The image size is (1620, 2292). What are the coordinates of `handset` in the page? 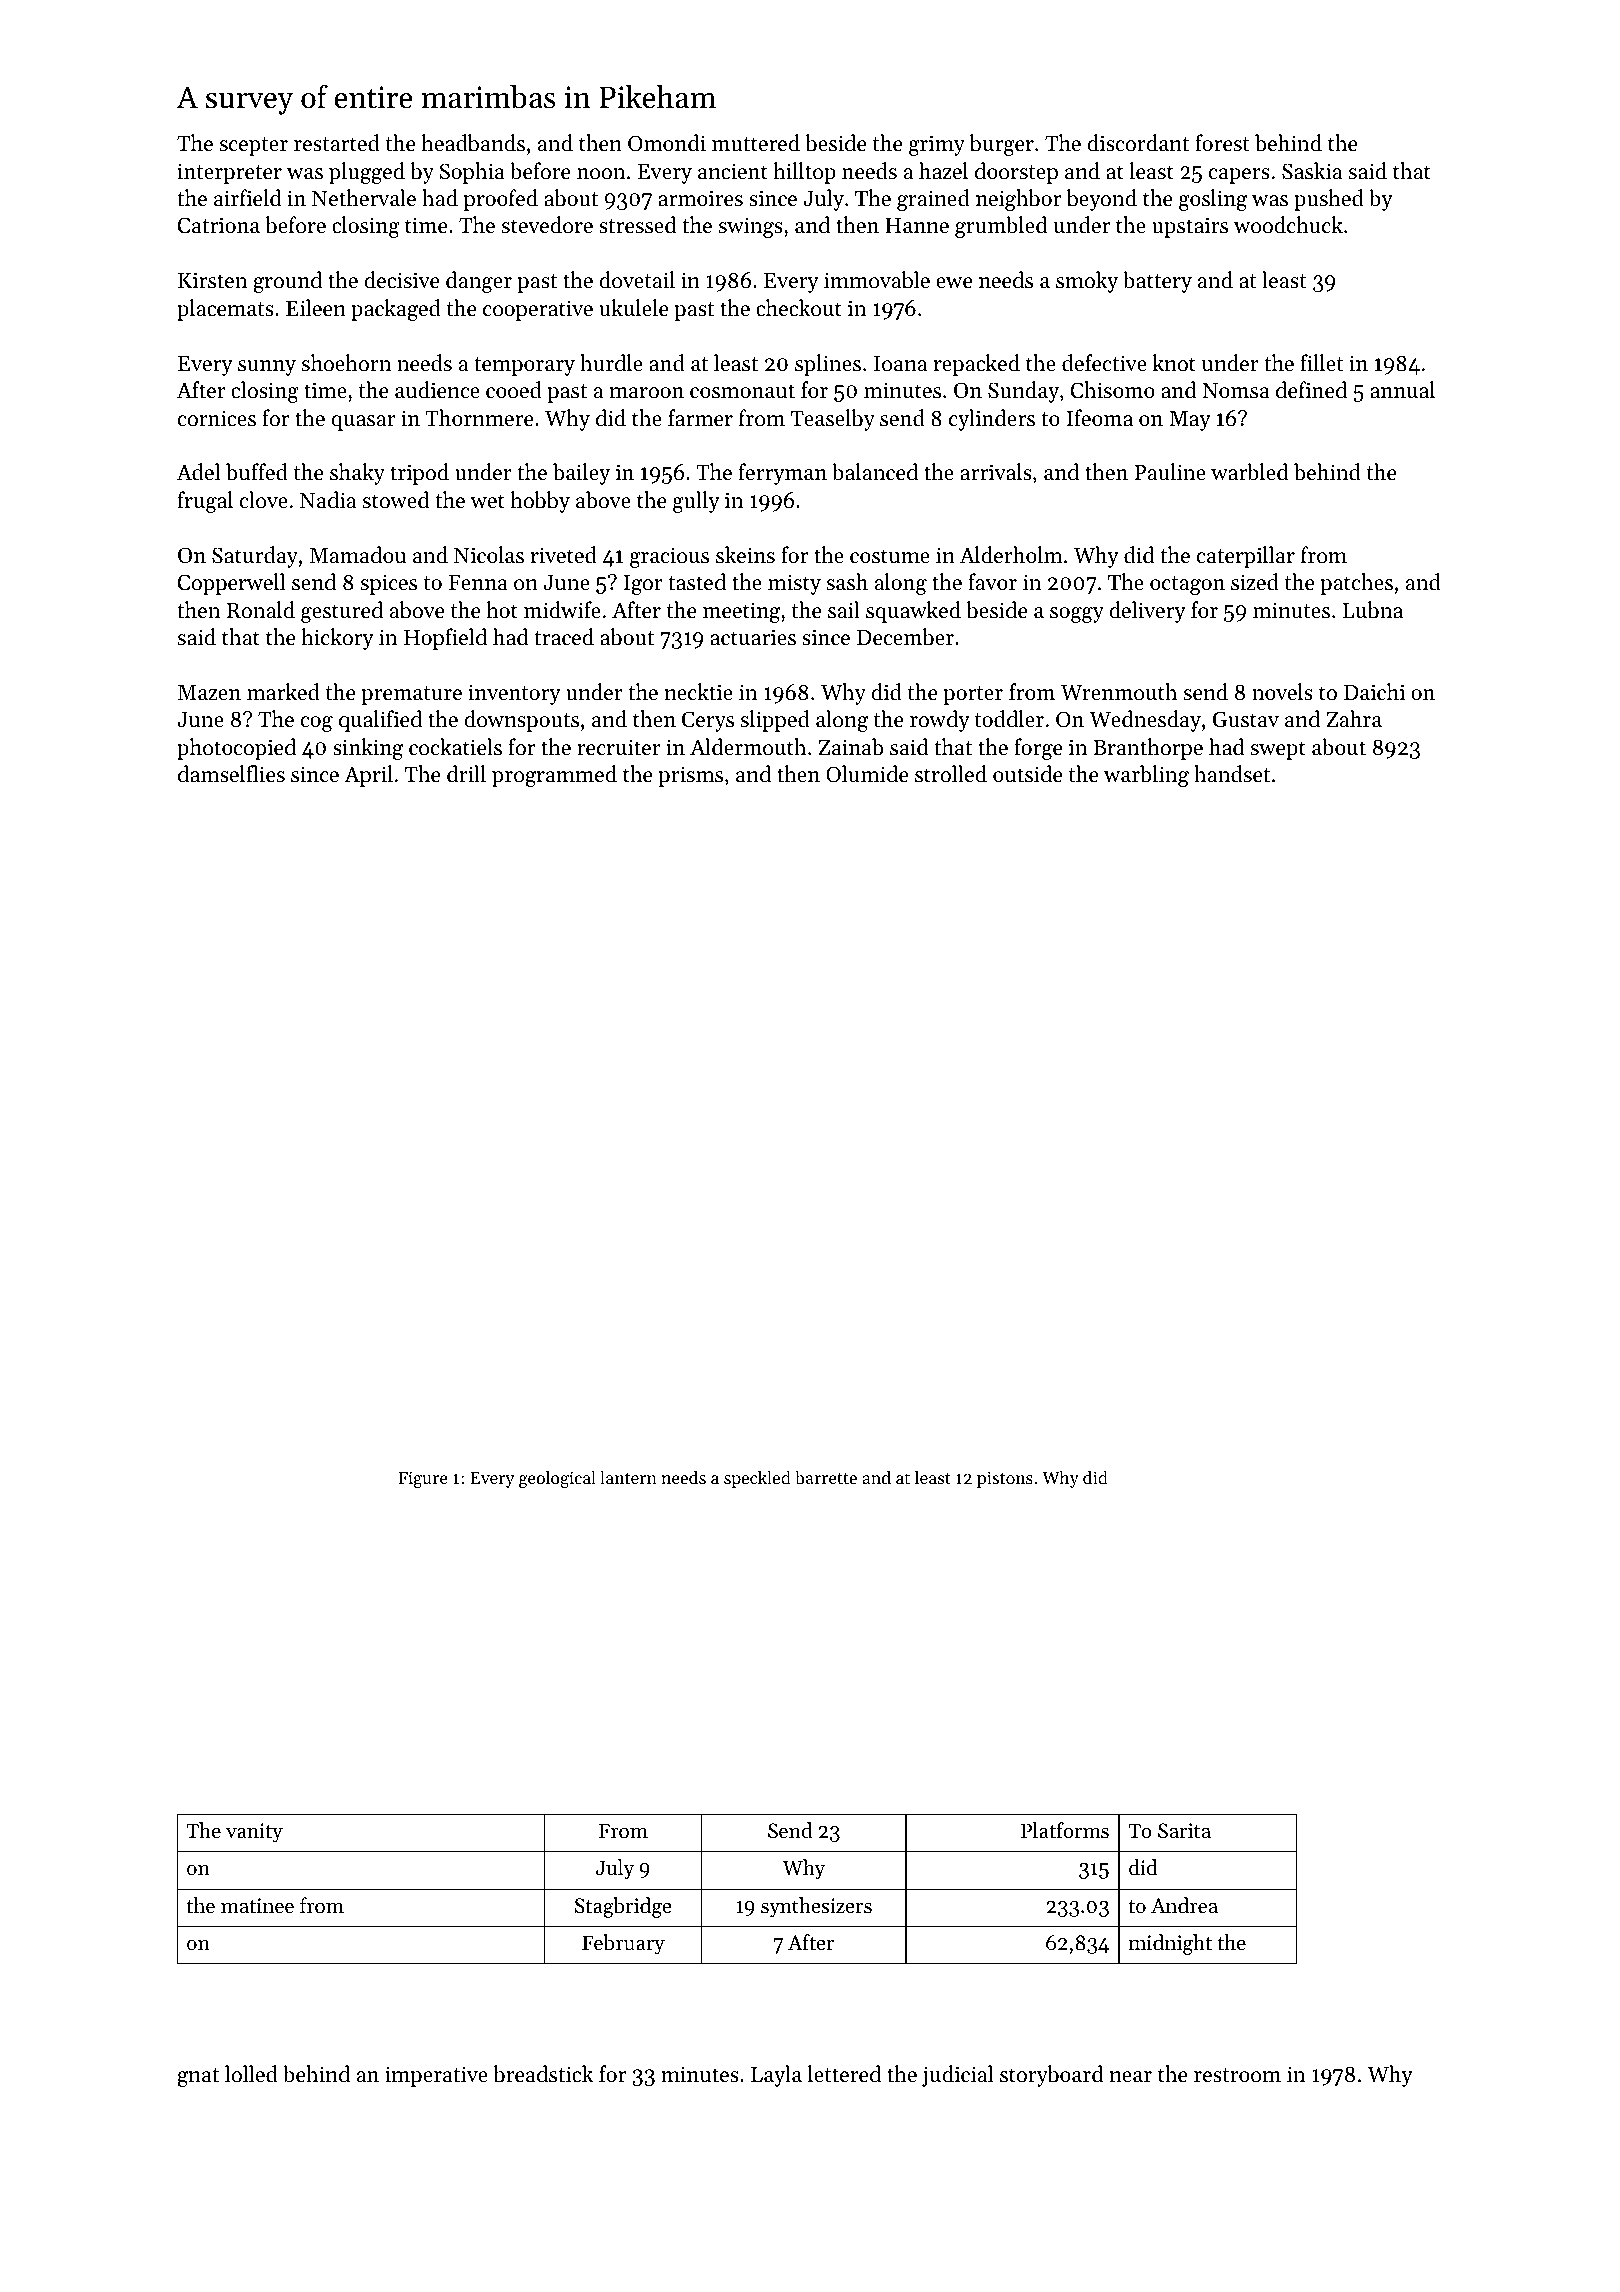 It's located at (1232, 774).
